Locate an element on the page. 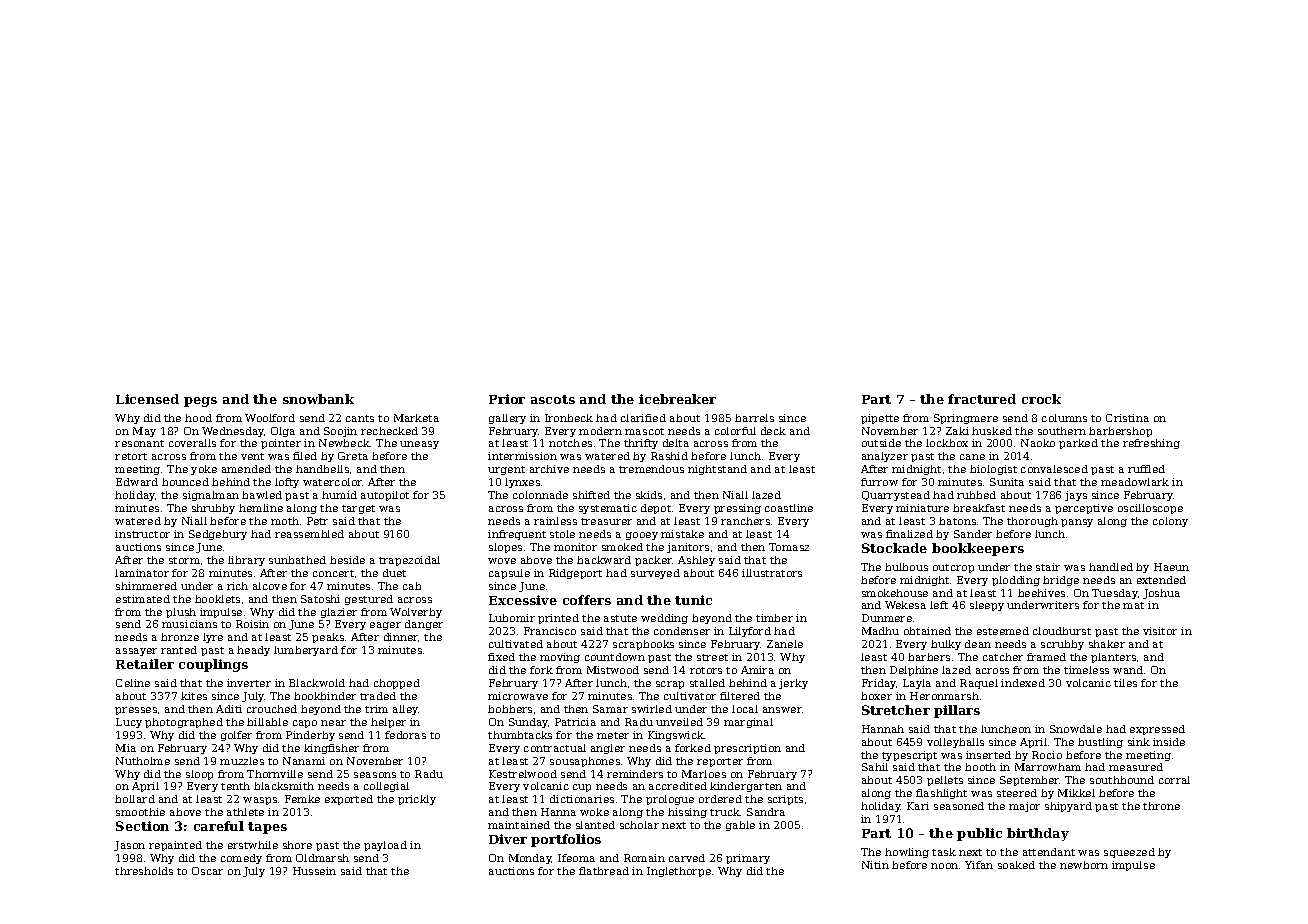 The width and height of the page is (1308, 924). Licensed is located at coordinates (147, 399).
